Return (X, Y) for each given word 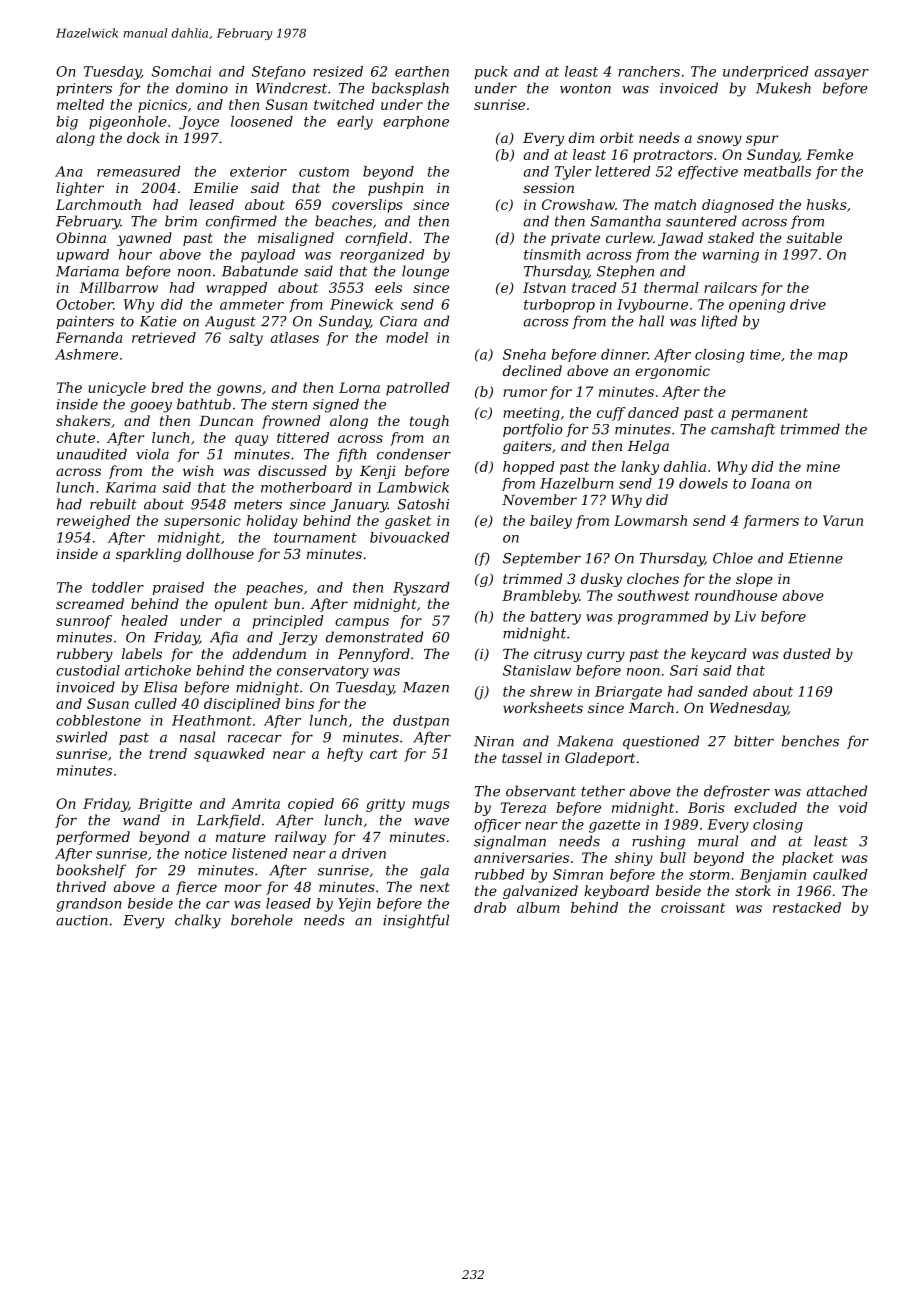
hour (135, 254)
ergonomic (672, 372)
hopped (529, 468)
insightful (416, 921)
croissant (693, 907)
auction (82, 920)
